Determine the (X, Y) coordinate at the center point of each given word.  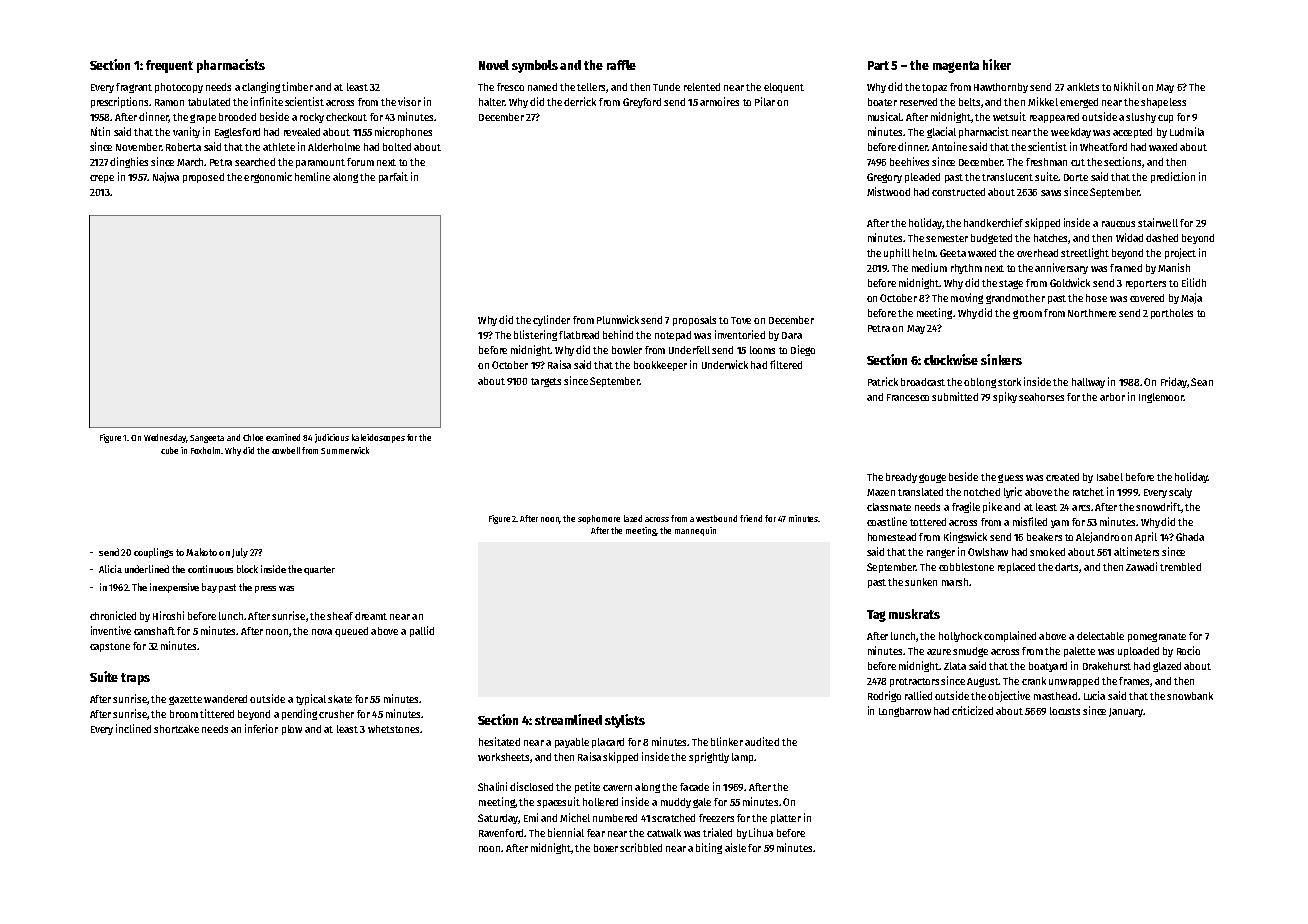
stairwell (1158, 222)
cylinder (551, 320)
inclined (133, 728)
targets (546, 382)
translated (920, 492)
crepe (102, 179)
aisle (735, 847)
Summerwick (345, 450)
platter (786, 819)
